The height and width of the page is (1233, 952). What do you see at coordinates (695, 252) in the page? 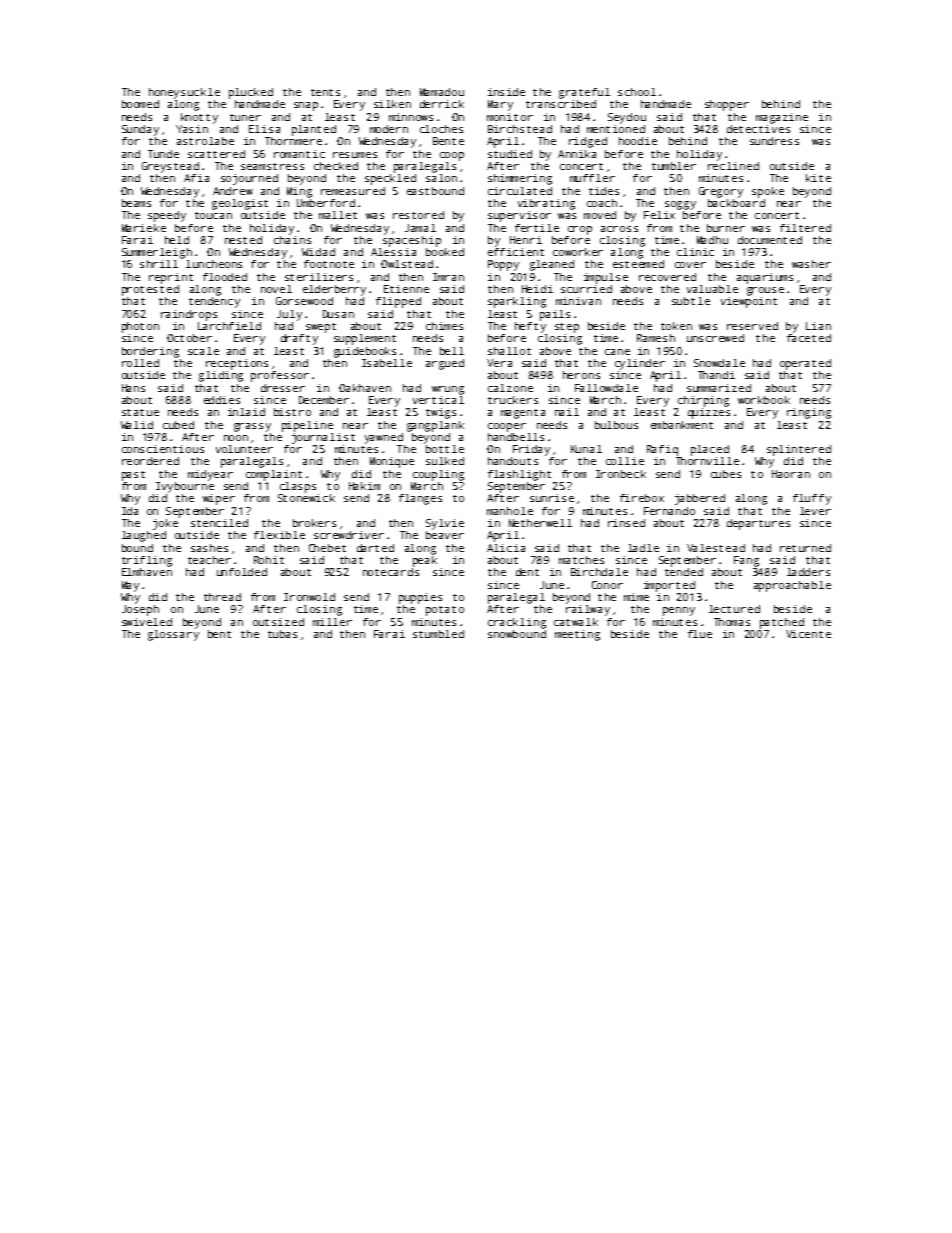
I see `clinic` at bounding box center [695, 252].
